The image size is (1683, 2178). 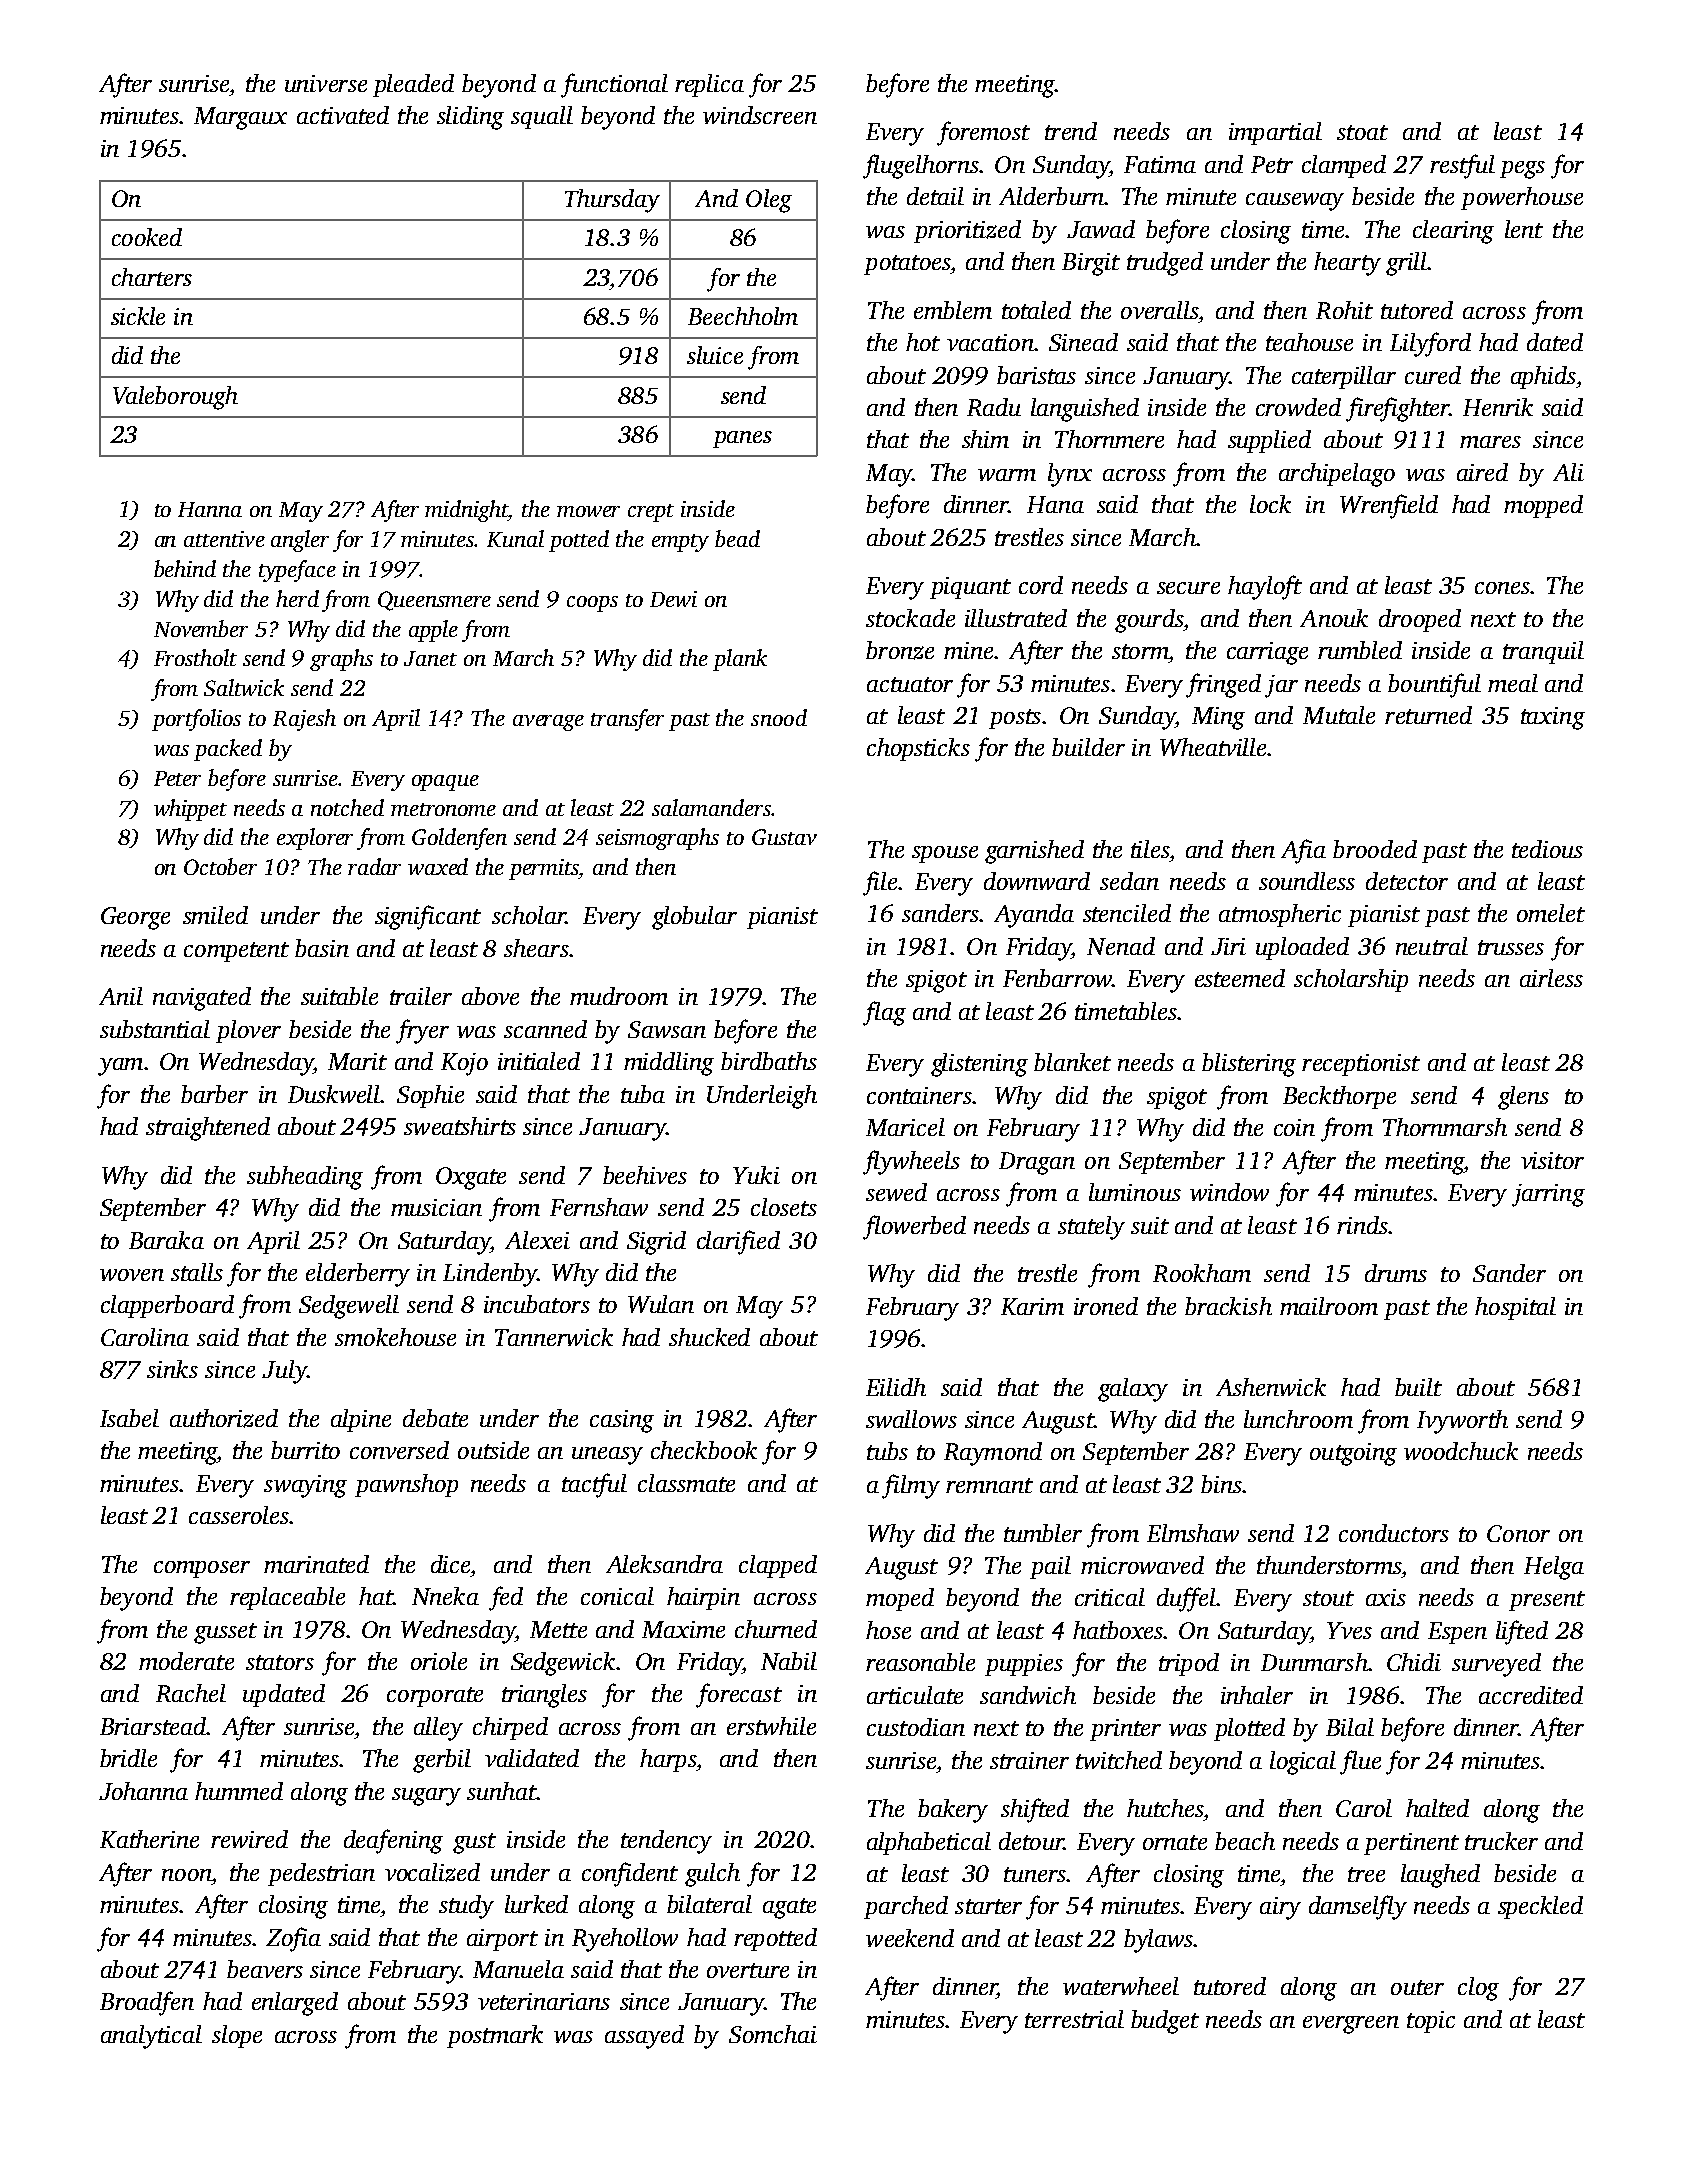 What do you see at coordinates (151, 2037) in the image?
I see `analytical` at bounding box center [151, 2037].
